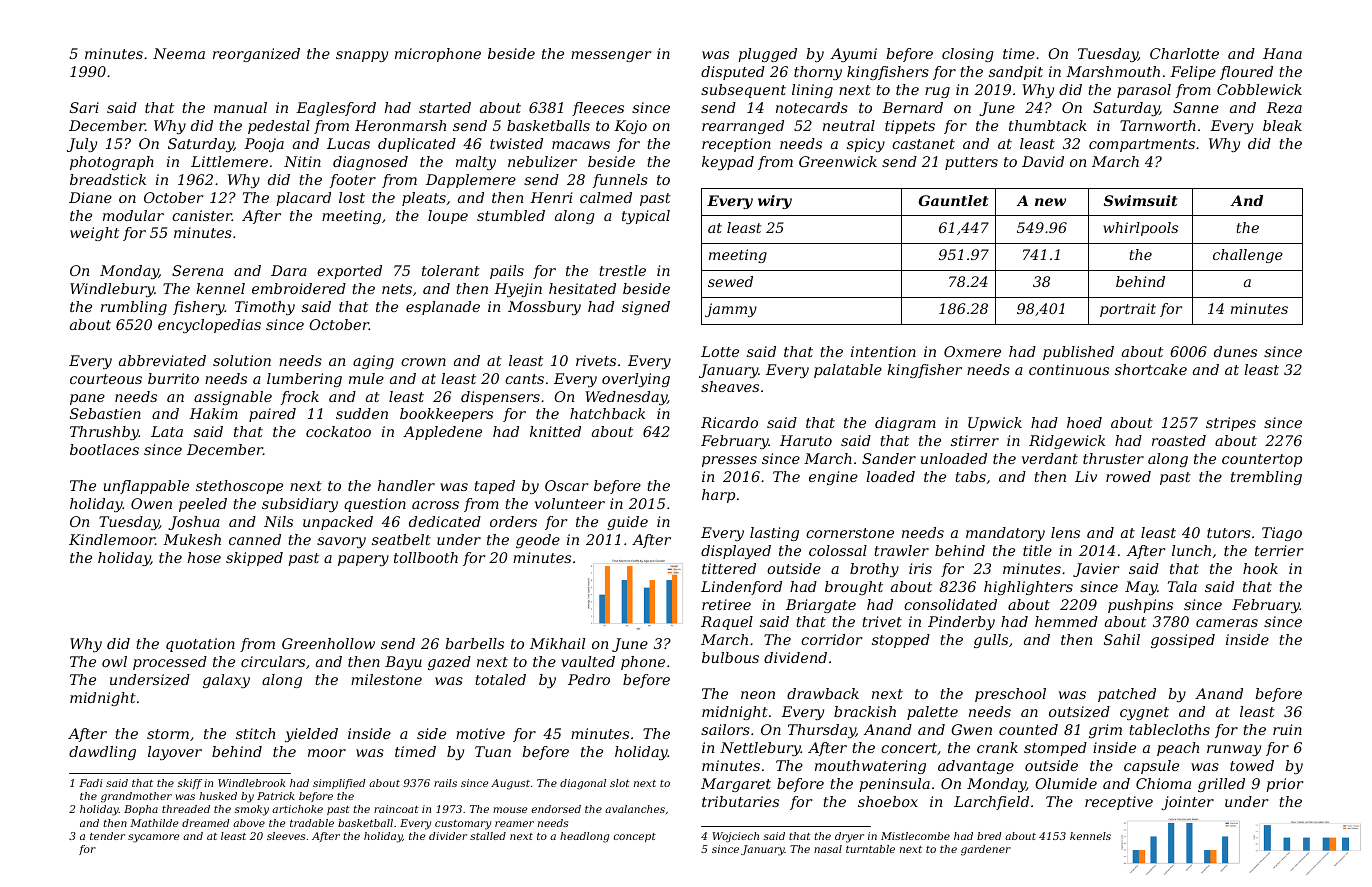 This screenshot has width=1372, height=887. What do you see at coordinates (1078, 353) in the screenshot?
I see `published` at bounding box center [1078, 353].
